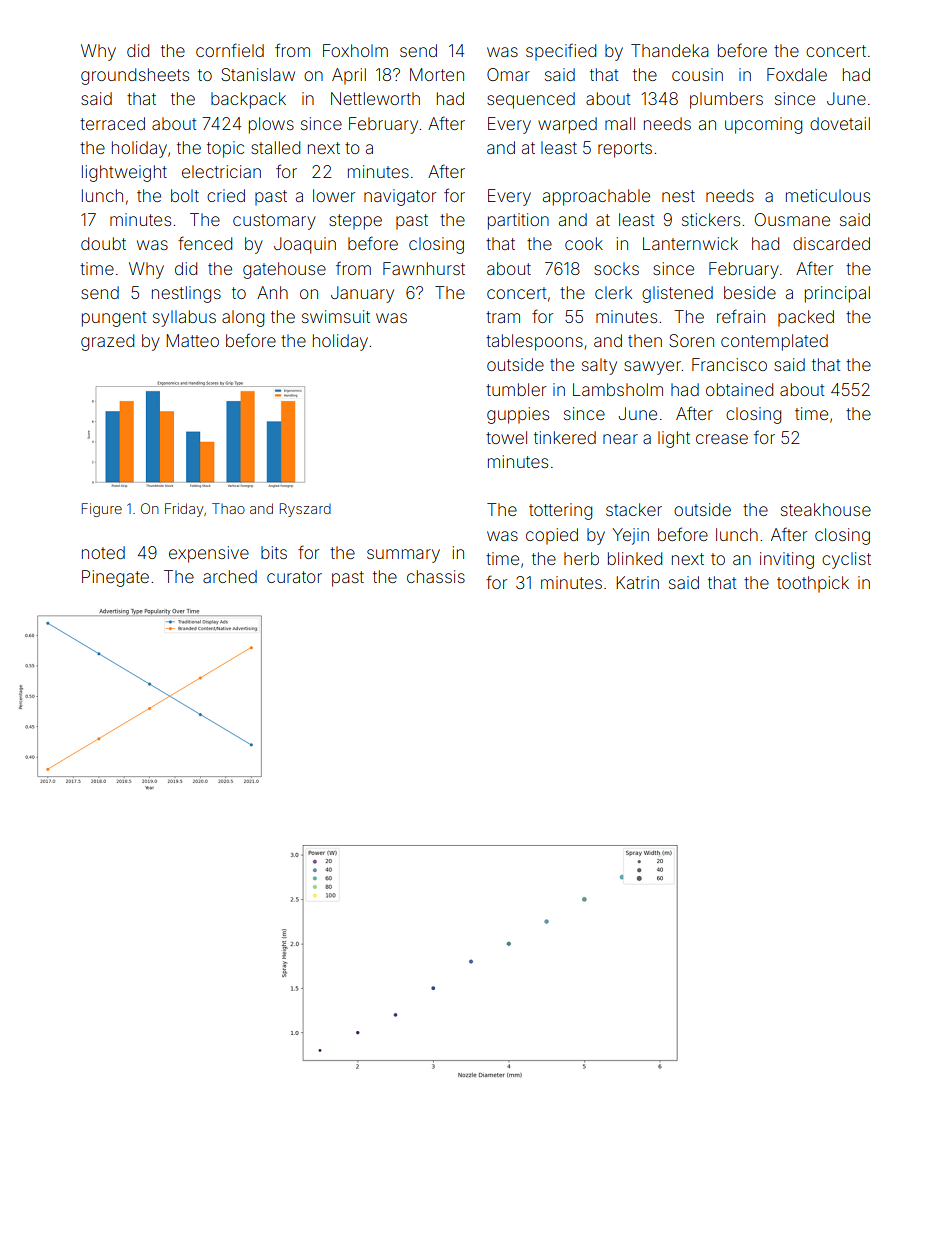 This page has height=1233, width=952. Describe the element at coordinates (763, 125) in the page. I see `upcoming` at that location.
